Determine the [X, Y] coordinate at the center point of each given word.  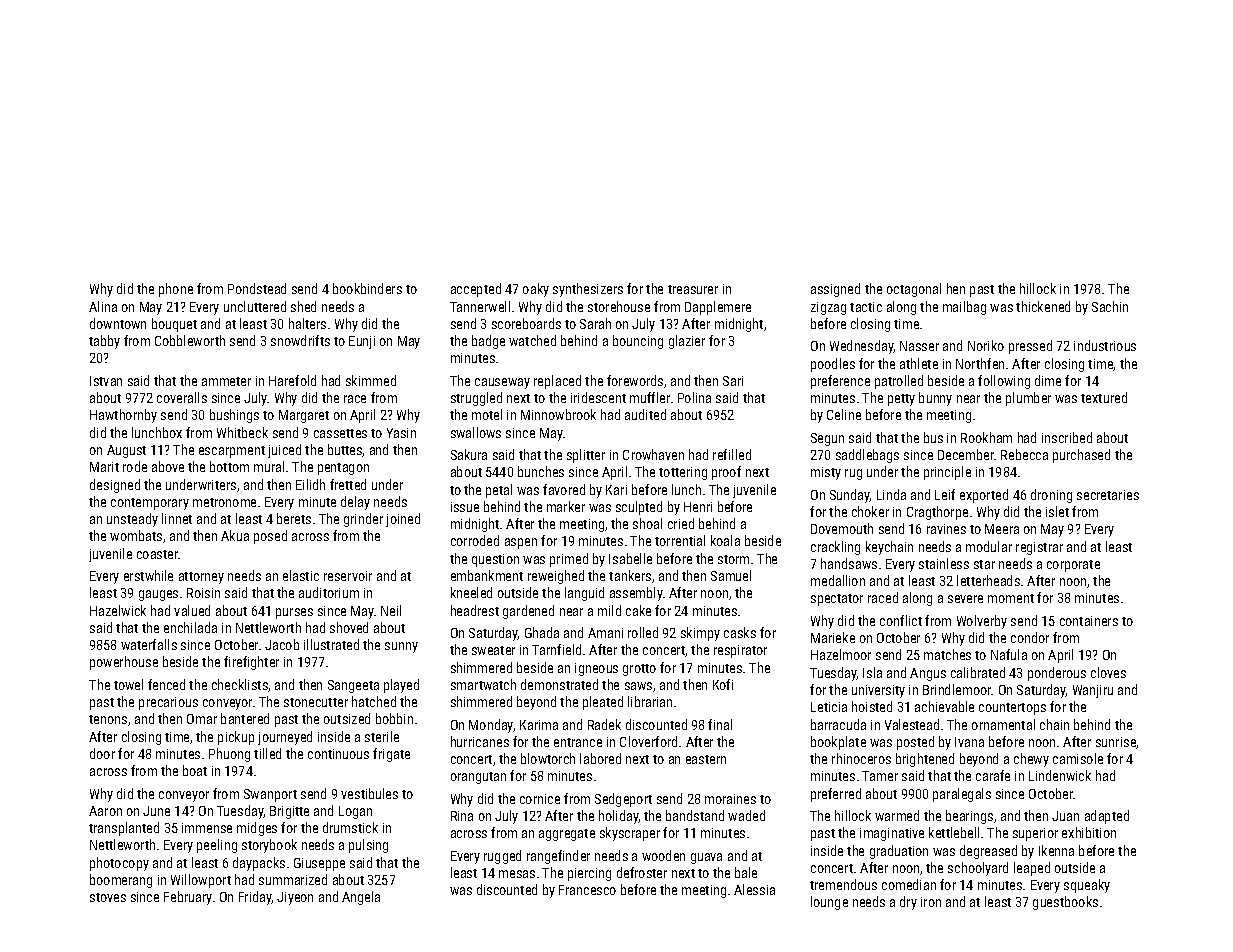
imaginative [892, 834]
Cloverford [648, 741]
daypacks [259, 864]
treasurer [693, 289]
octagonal [914, 290]
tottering [683, 473]
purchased [1081, 456]
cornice [540, 799]
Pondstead [257, 288]
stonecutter [316, 702]
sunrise [1116, 743]
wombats [136, 535]
